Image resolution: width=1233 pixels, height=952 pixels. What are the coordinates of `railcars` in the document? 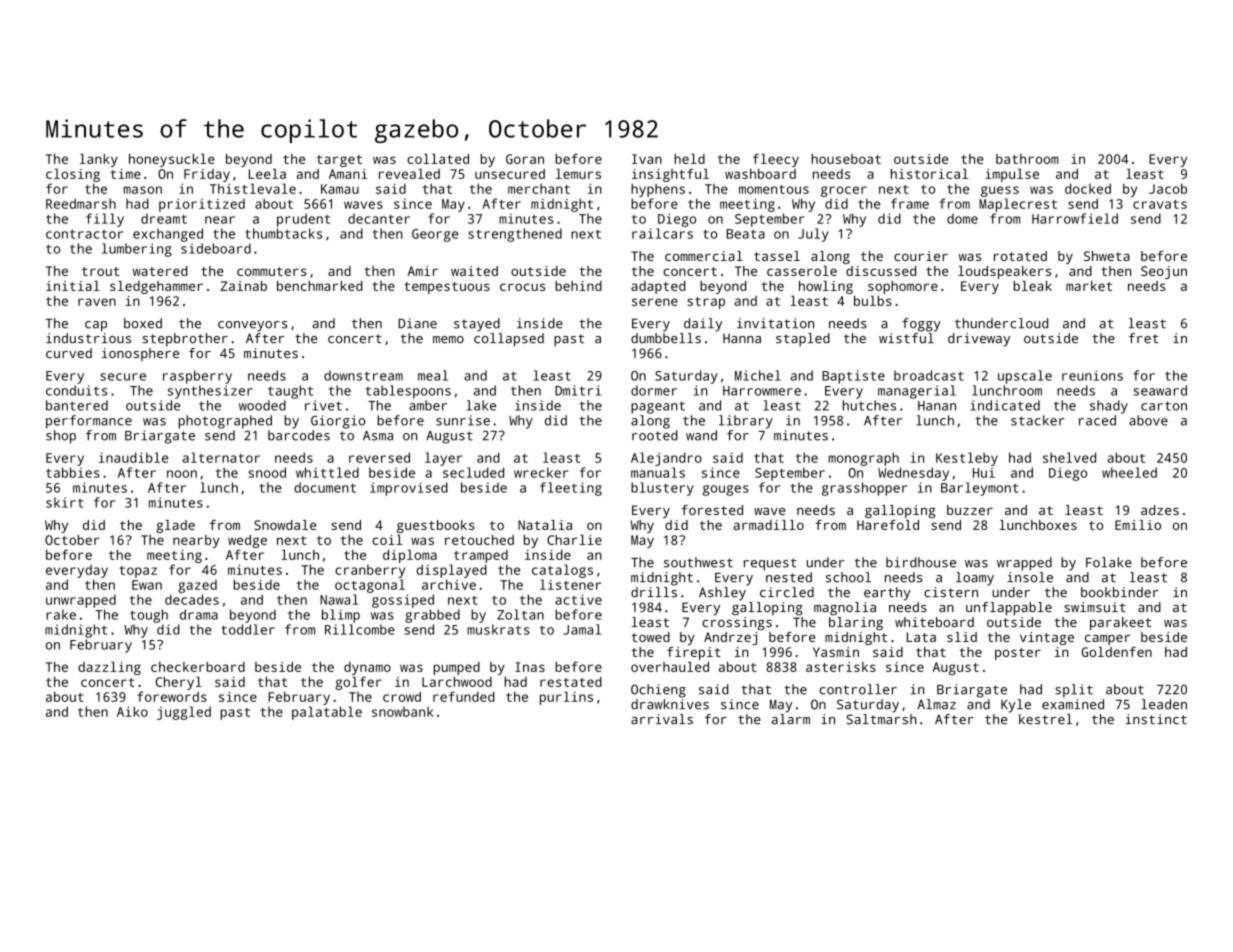 It's located at (662, 233).
